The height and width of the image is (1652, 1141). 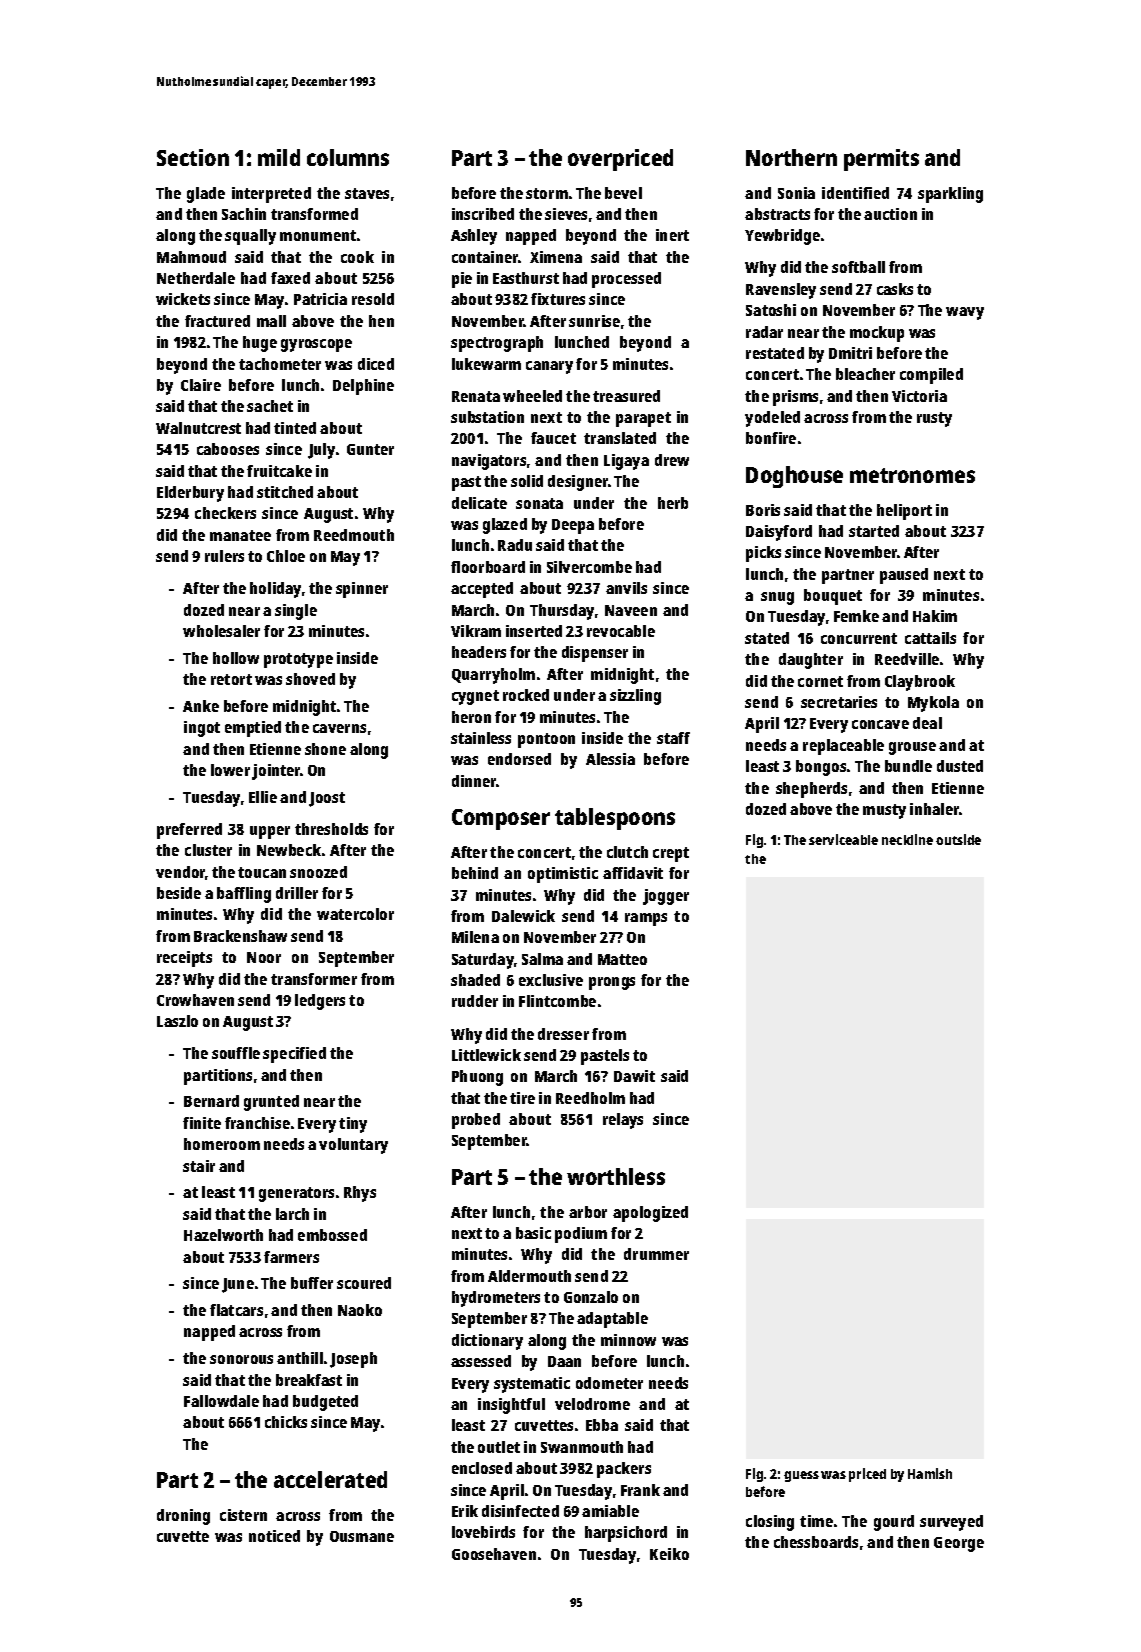 What do you see at coordinates (224, 556) in the image?
I see `rulers` at bounding box center [224, 556].
